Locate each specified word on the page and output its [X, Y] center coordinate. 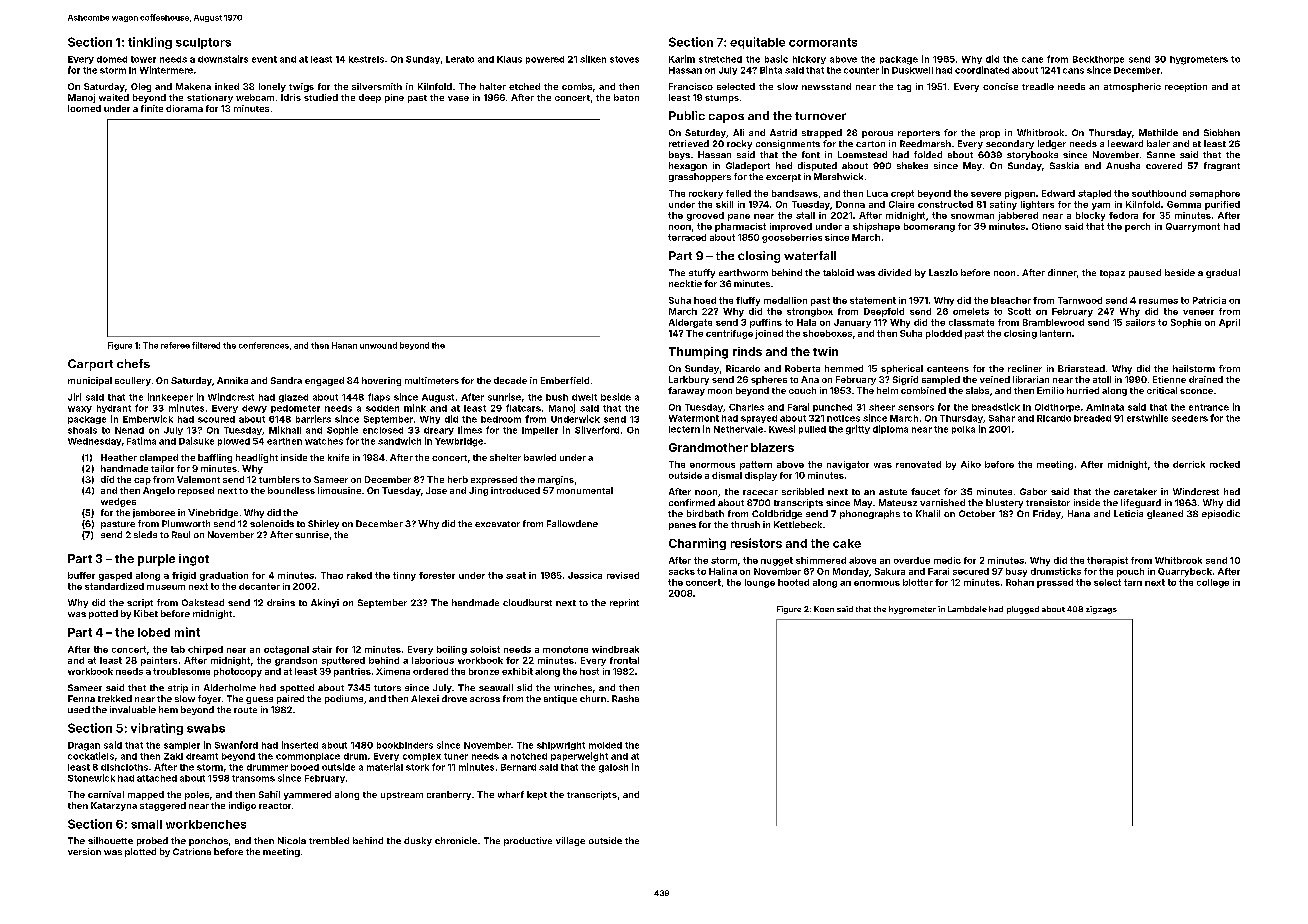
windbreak [615, 649]
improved [791, 227]
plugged [1023, 610]
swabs [206, 728]
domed [112, 59]
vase [458, 98]
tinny [404, 576]
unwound [378, 345]
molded [605, 745]
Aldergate [690, 323]
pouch [1130, 572]
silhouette [110, 840]
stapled [1094, 194]
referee [175, 345]
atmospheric [1132, 87]
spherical [902, 369]
